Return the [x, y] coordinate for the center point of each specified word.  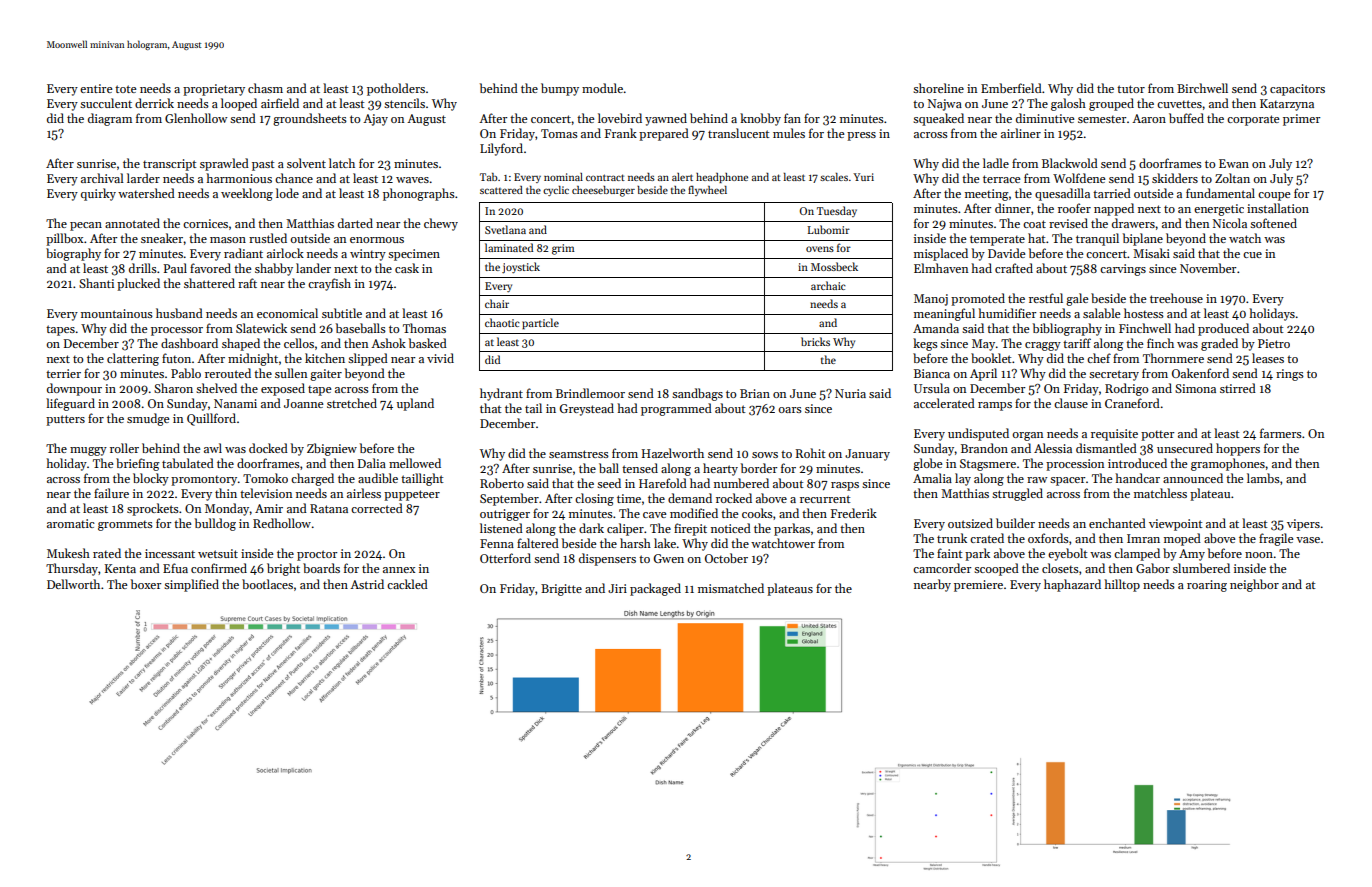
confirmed [219, 568]
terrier [63, 373]
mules [789, 133]
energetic [1219, 210]
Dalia [372, 463]
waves [412, 180]
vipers [1303, 525]
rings [1290, 375]
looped [239, 104]
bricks [815, 341]
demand [690, 498]
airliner [1021, 133]
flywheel [707, 191]
